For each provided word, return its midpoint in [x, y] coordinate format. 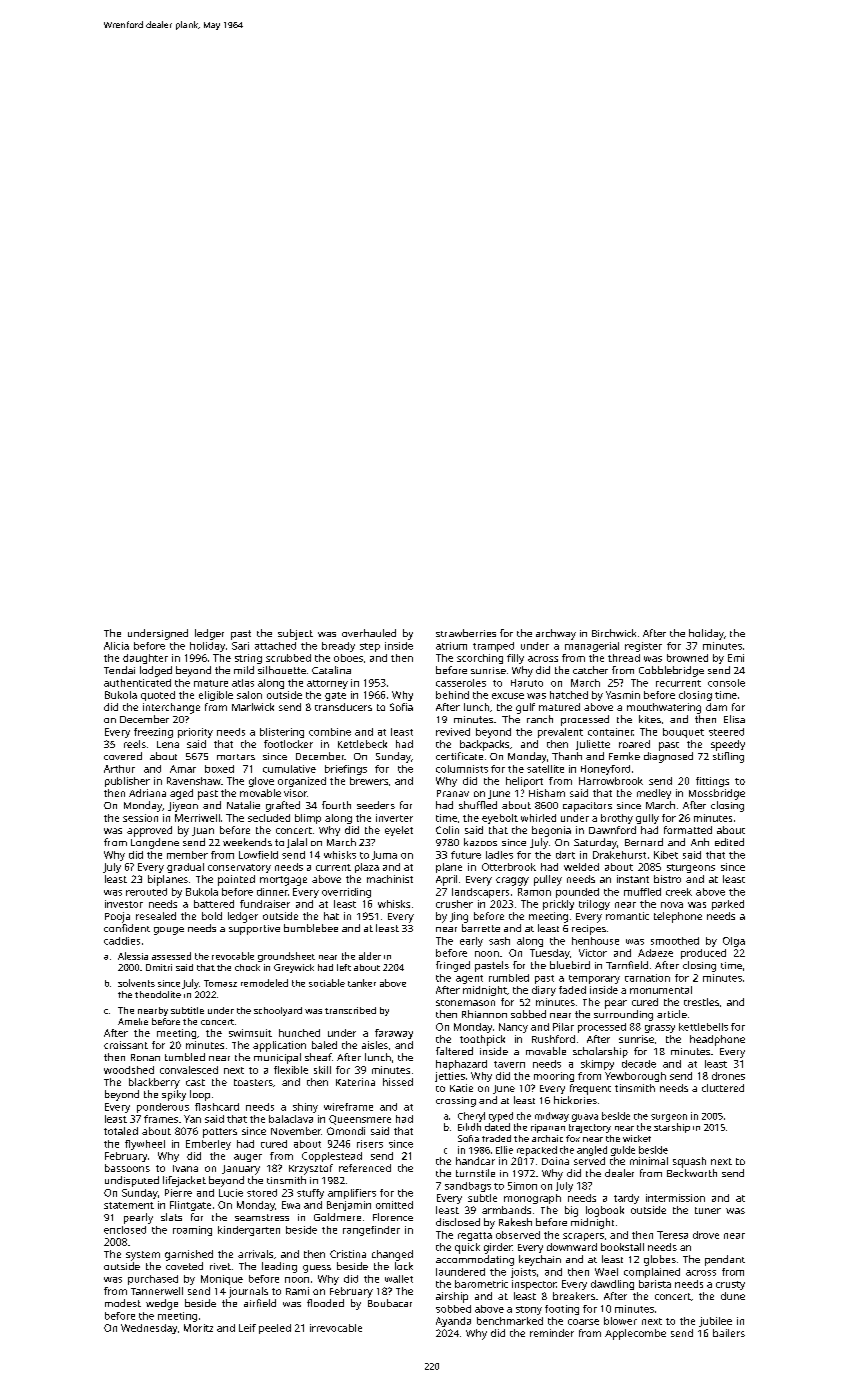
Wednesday [149, 1329]
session [140, 818]
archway [556, 634]
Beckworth [692, 1173]
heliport [524, 782]
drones [728, 1076]
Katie [461, 1088]
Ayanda [453, 1322]
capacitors [587, 807]
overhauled [369, 633]
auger [248, 1158]
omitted [394, 1205]
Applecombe [635, 1334]
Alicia [116, 646]
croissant [126, 1045]
